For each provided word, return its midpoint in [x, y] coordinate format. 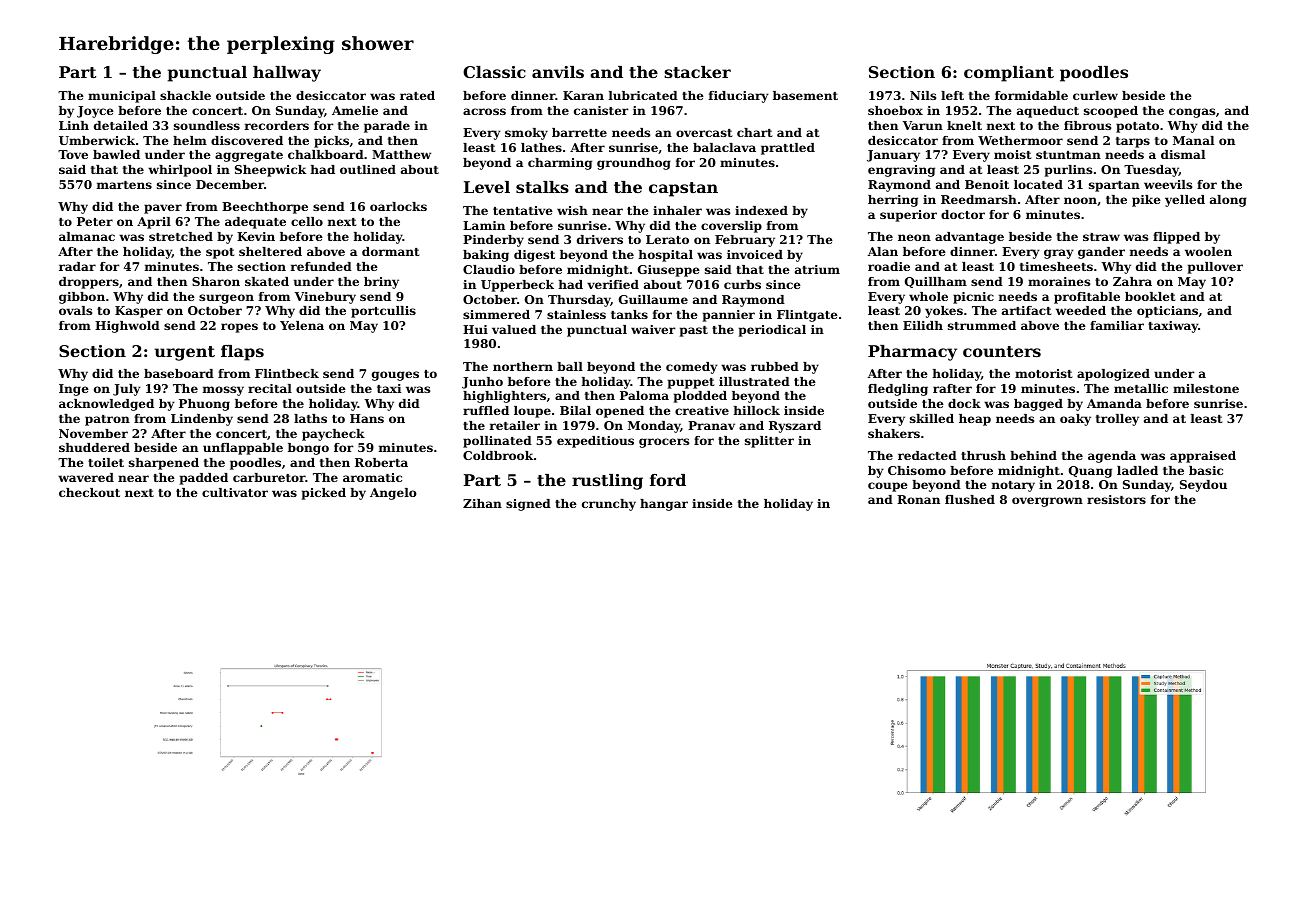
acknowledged [106, 405]
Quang [1090, 472]
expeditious [595, 442]
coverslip [731, 227]
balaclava [724, 147]
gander [1101, 253]
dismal [1183, 154]
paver [163, 209]
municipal [122, 97]
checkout [89, 492]
